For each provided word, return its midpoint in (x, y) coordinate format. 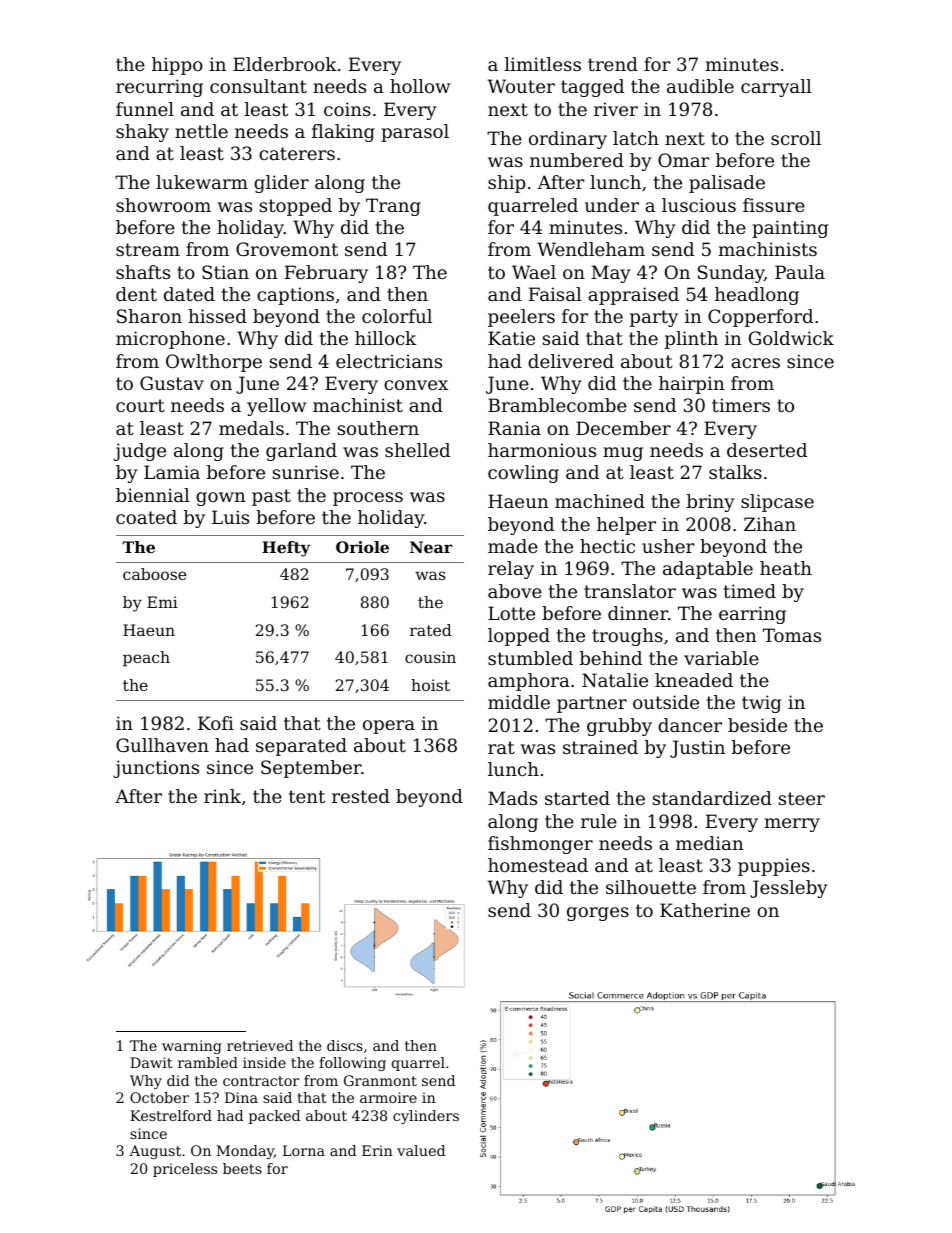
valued (421, 1150)
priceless (185, 1170)
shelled (417, 450)
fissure (774, 205)
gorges (598, 914)
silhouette (651, 887)
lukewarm (202, 182)
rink (222, 796)
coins (347, 109)
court (140, 405)
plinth (691, 340)
